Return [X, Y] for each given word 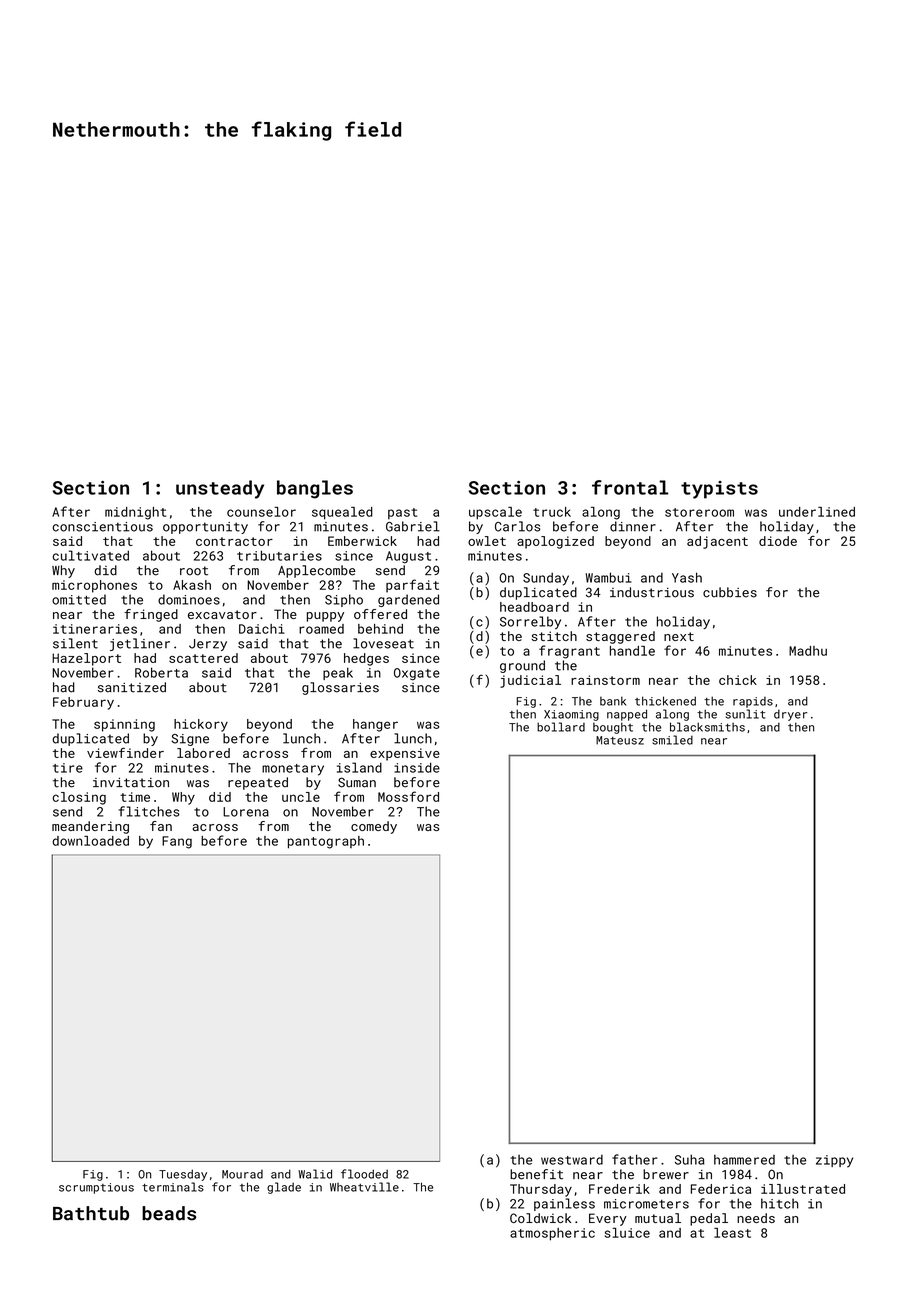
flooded [364, 1174]
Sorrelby [530, 622]
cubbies [730, 592]
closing [79, 798]
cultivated [91, 555]
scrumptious [96, 1188]
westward [572, 1160]
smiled [672, 740]
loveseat [383, 643]
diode [778, 541]
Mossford [408, 796]
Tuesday [183, 1175]
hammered [744, 1160]
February [83, 703]
